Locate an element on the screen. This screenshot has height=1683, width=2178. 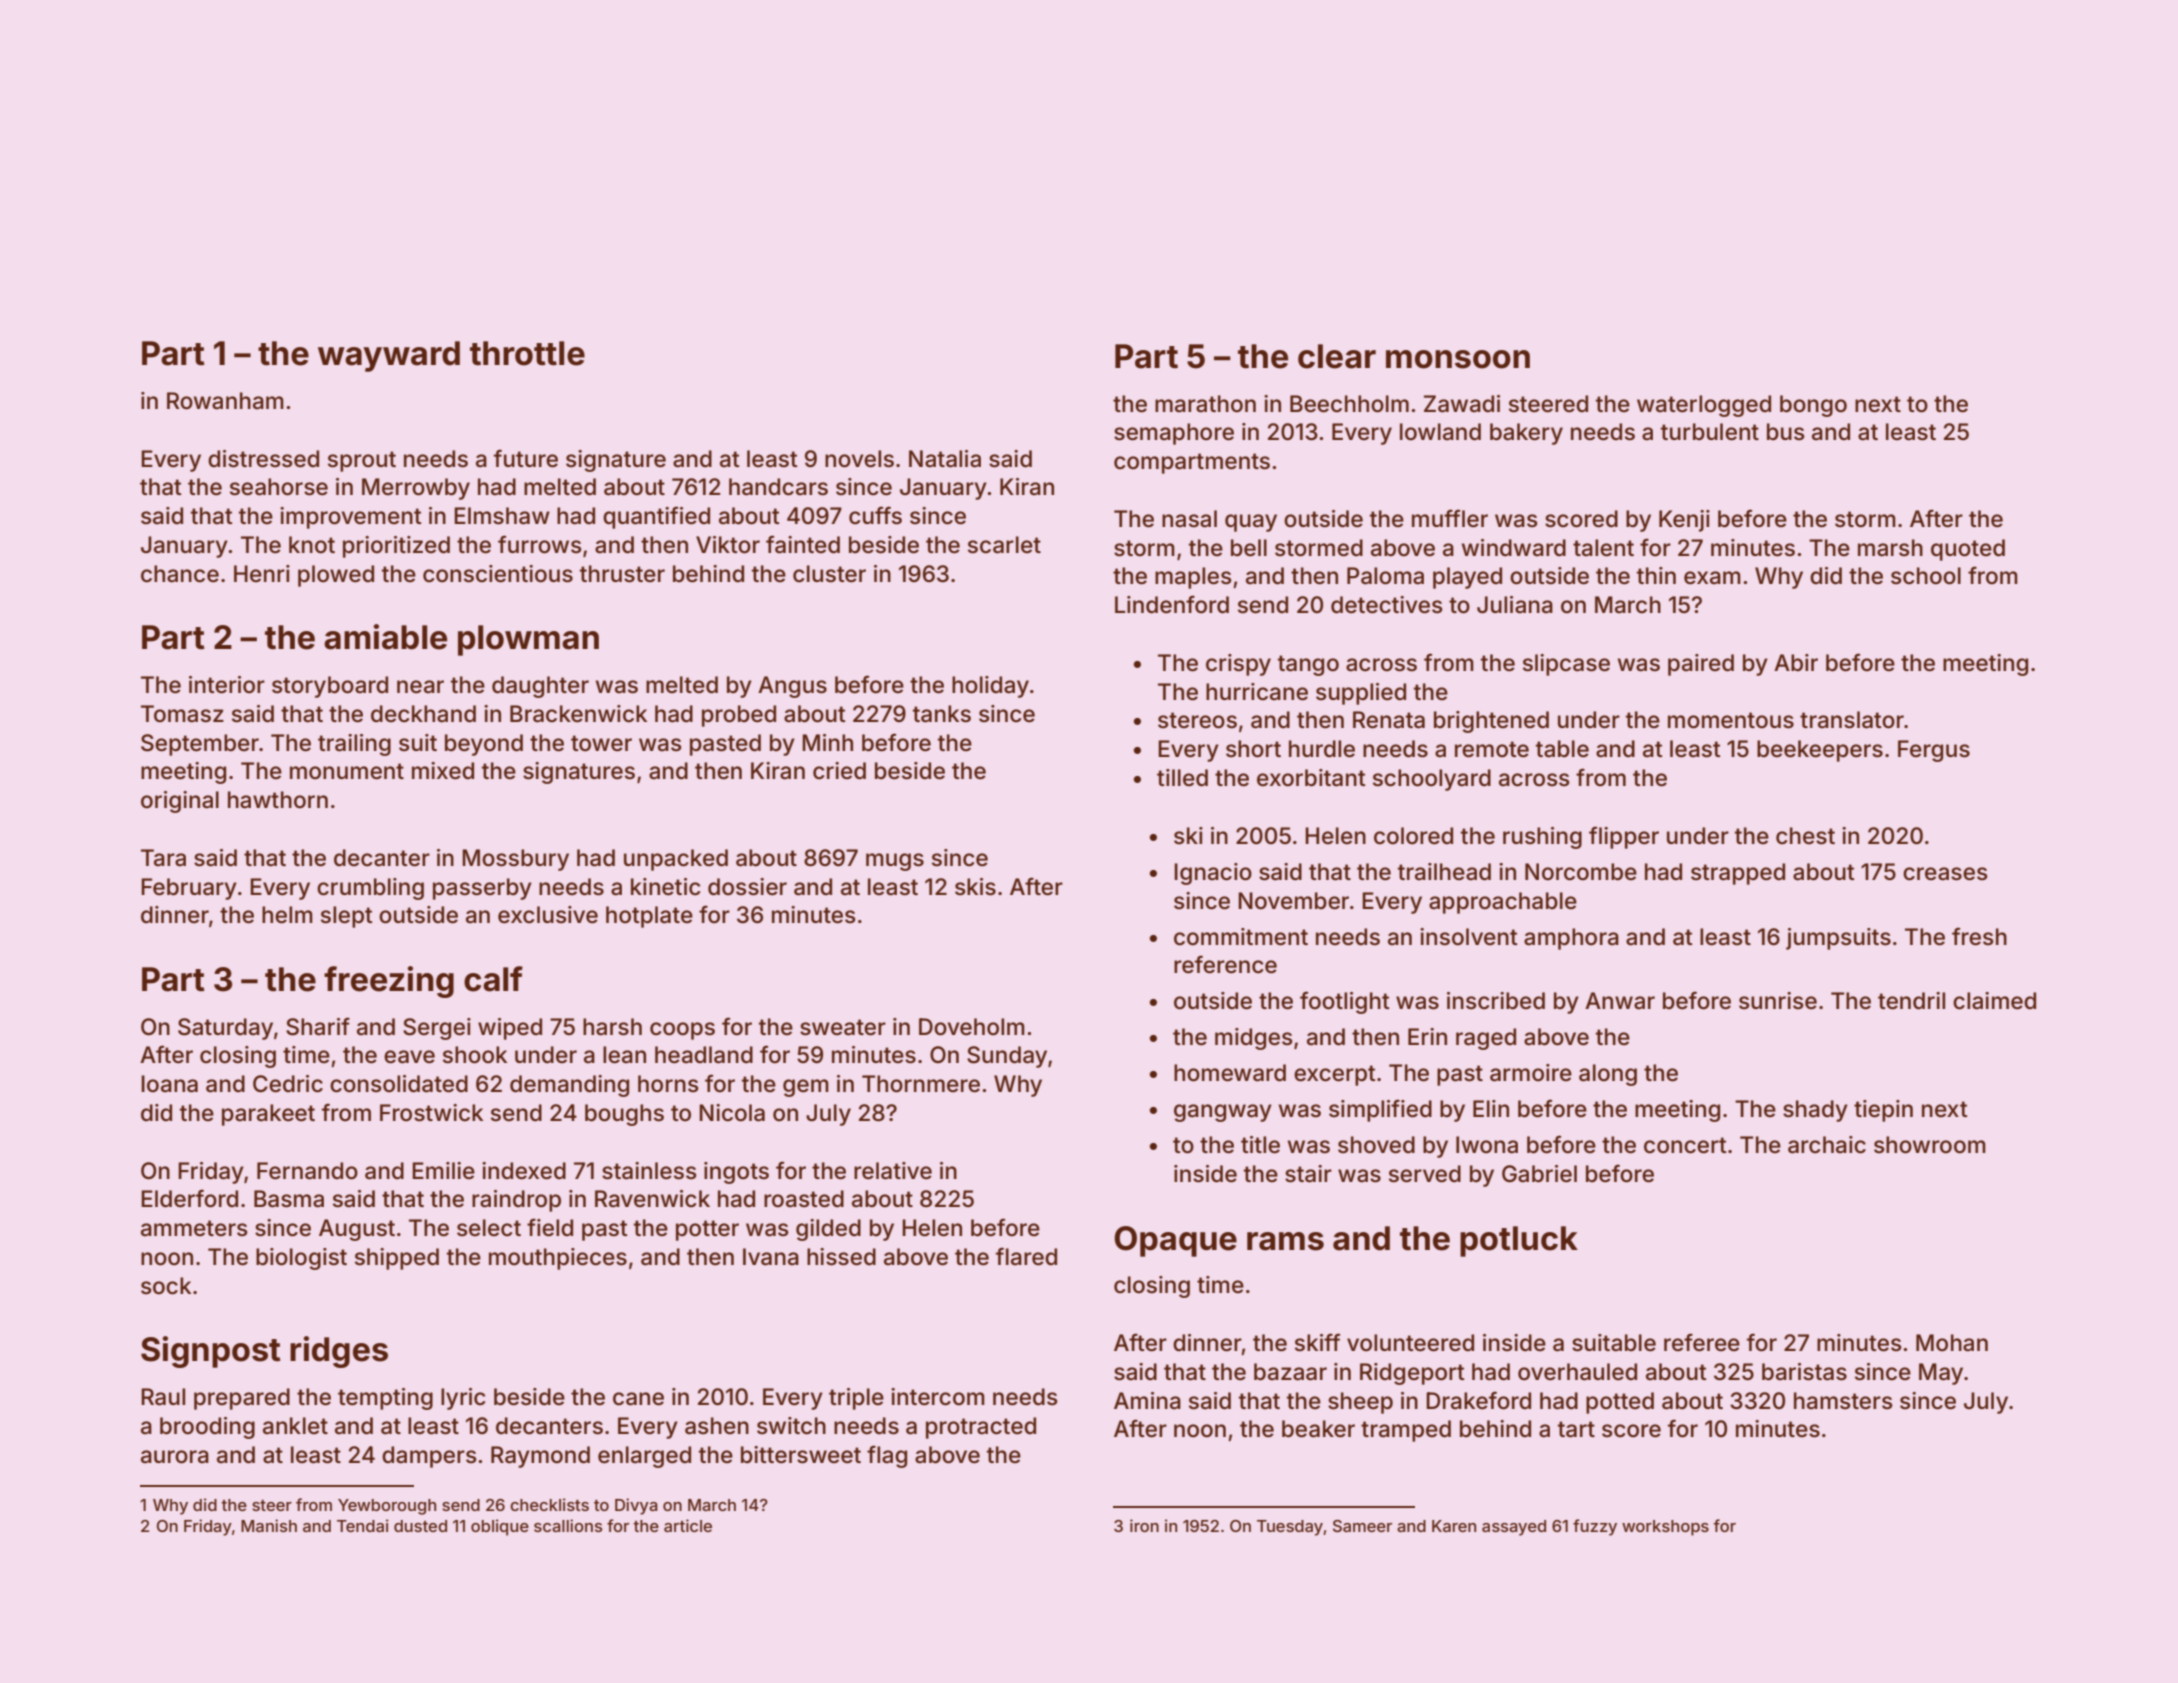
wayward is located at coordinates (389, 356).
